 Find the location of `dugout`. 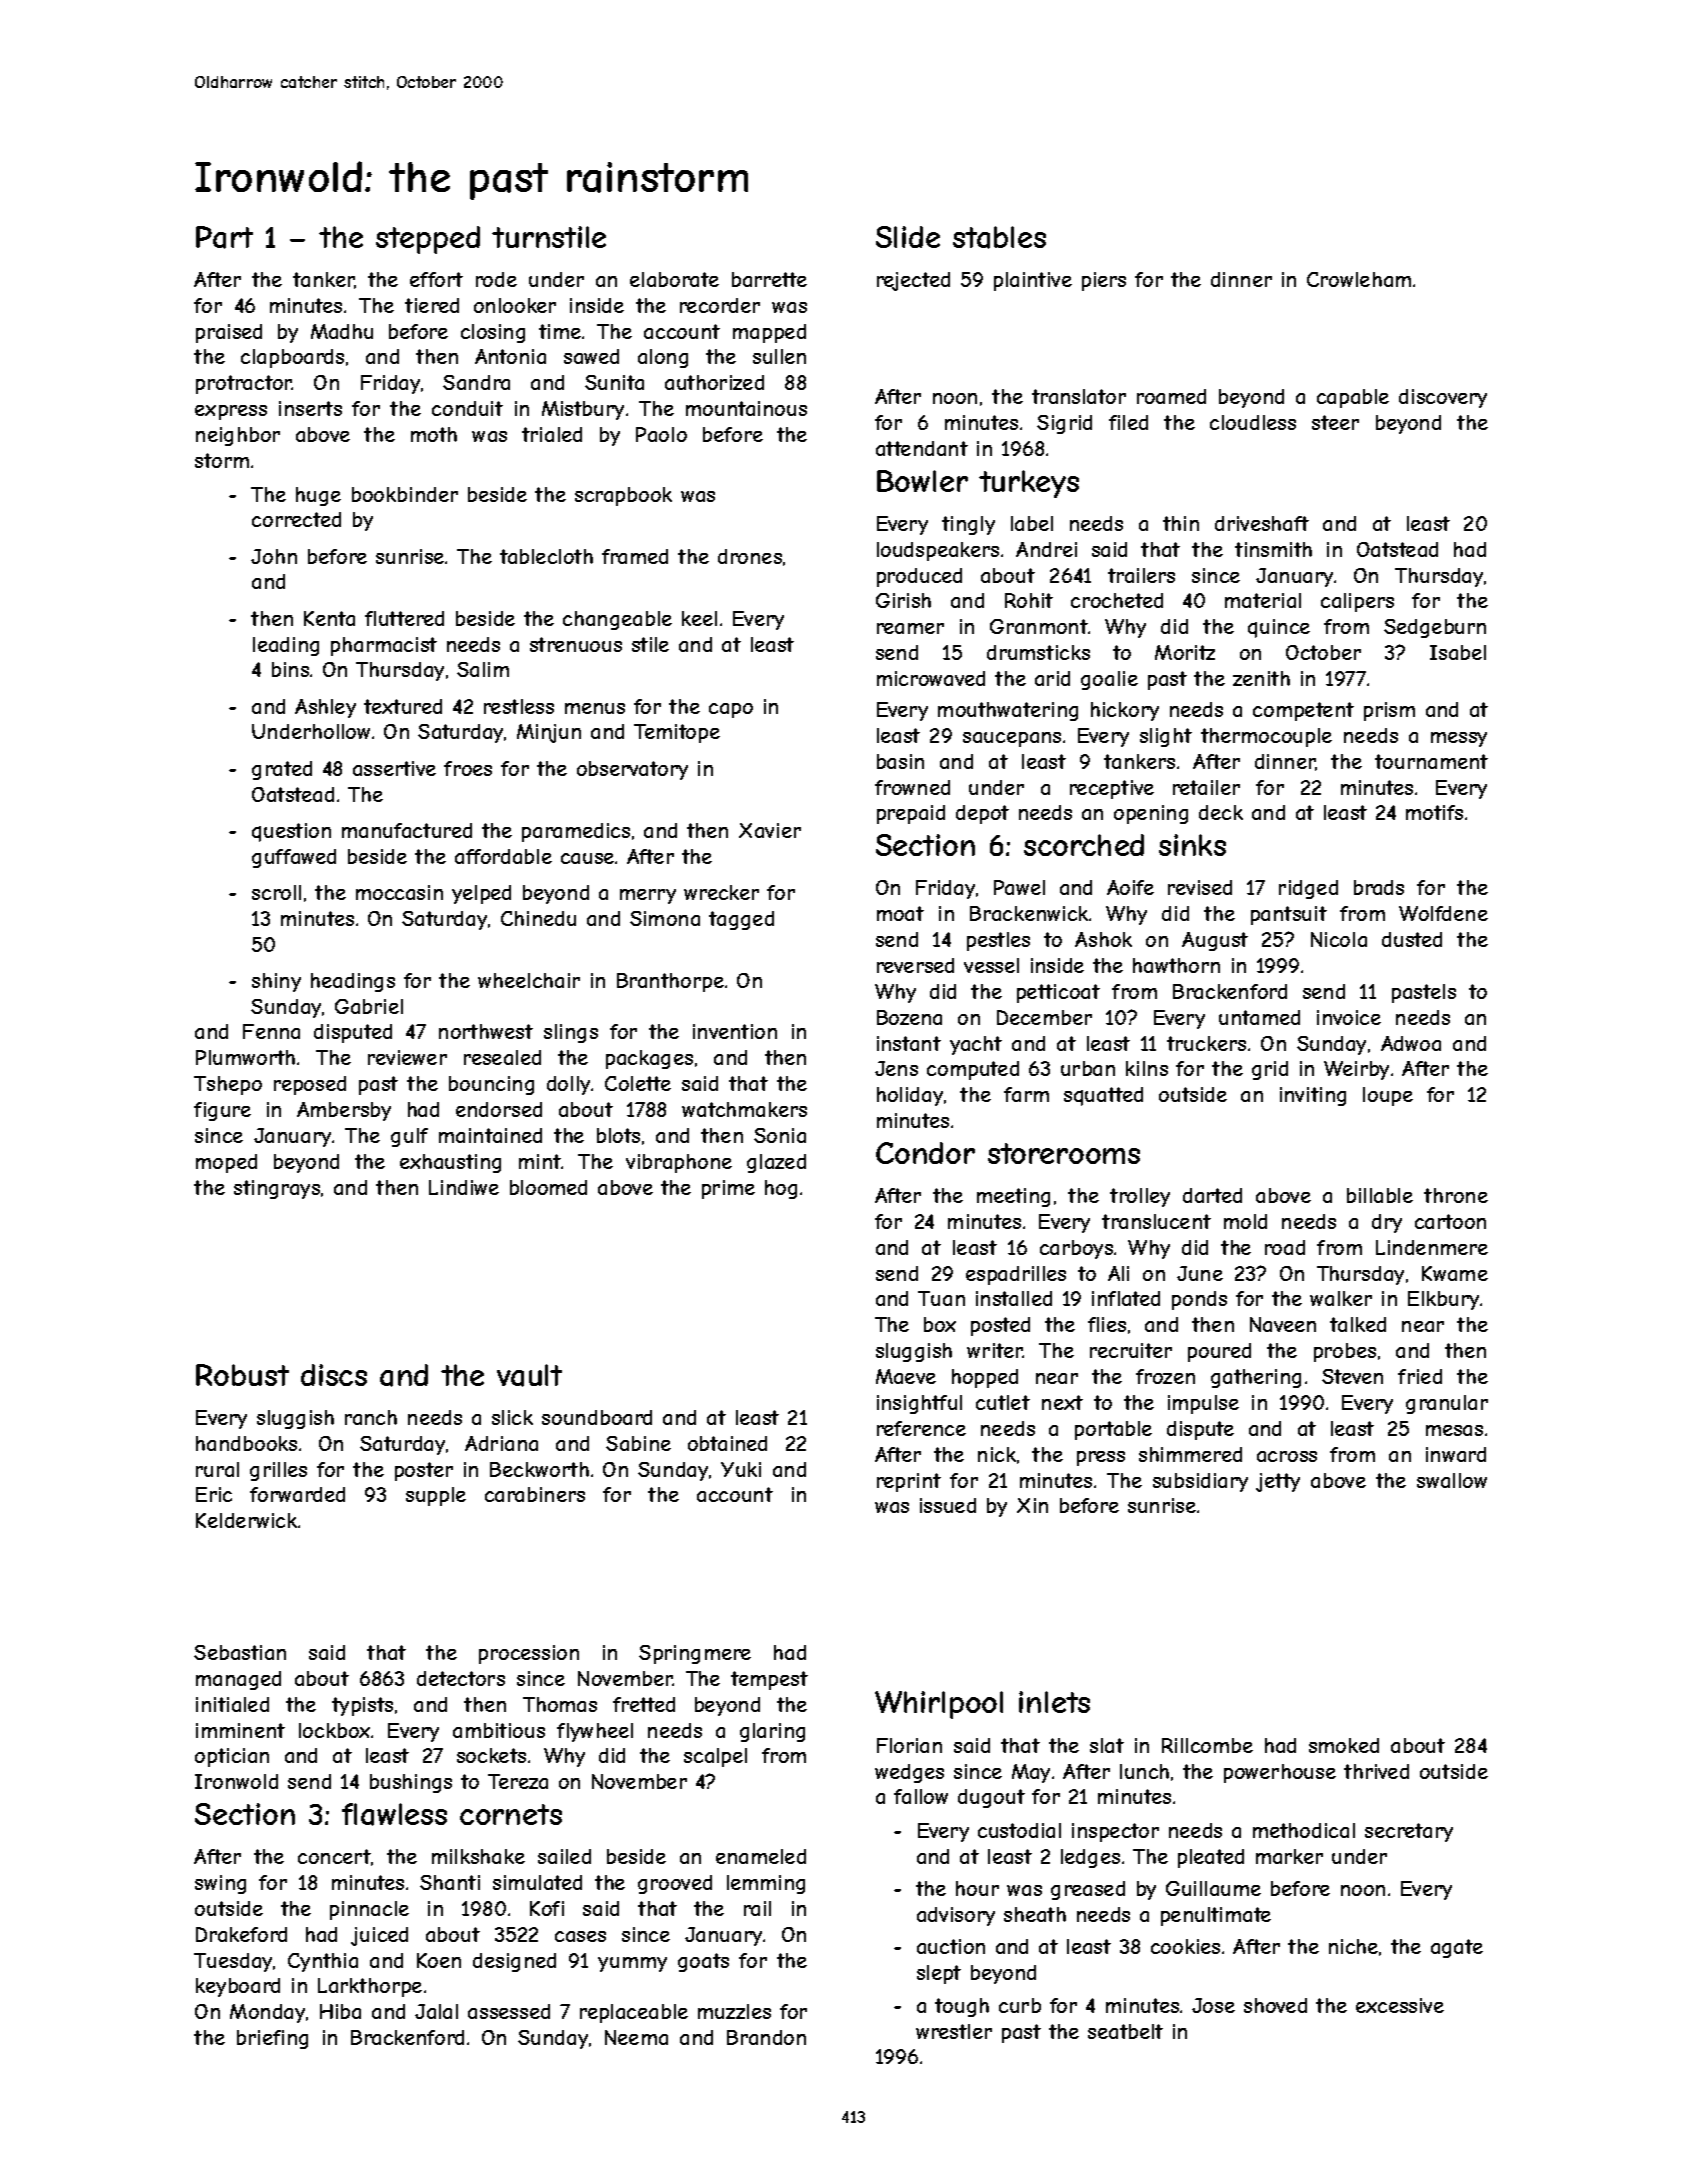

dugout is located at coordinates (991, 1798).
